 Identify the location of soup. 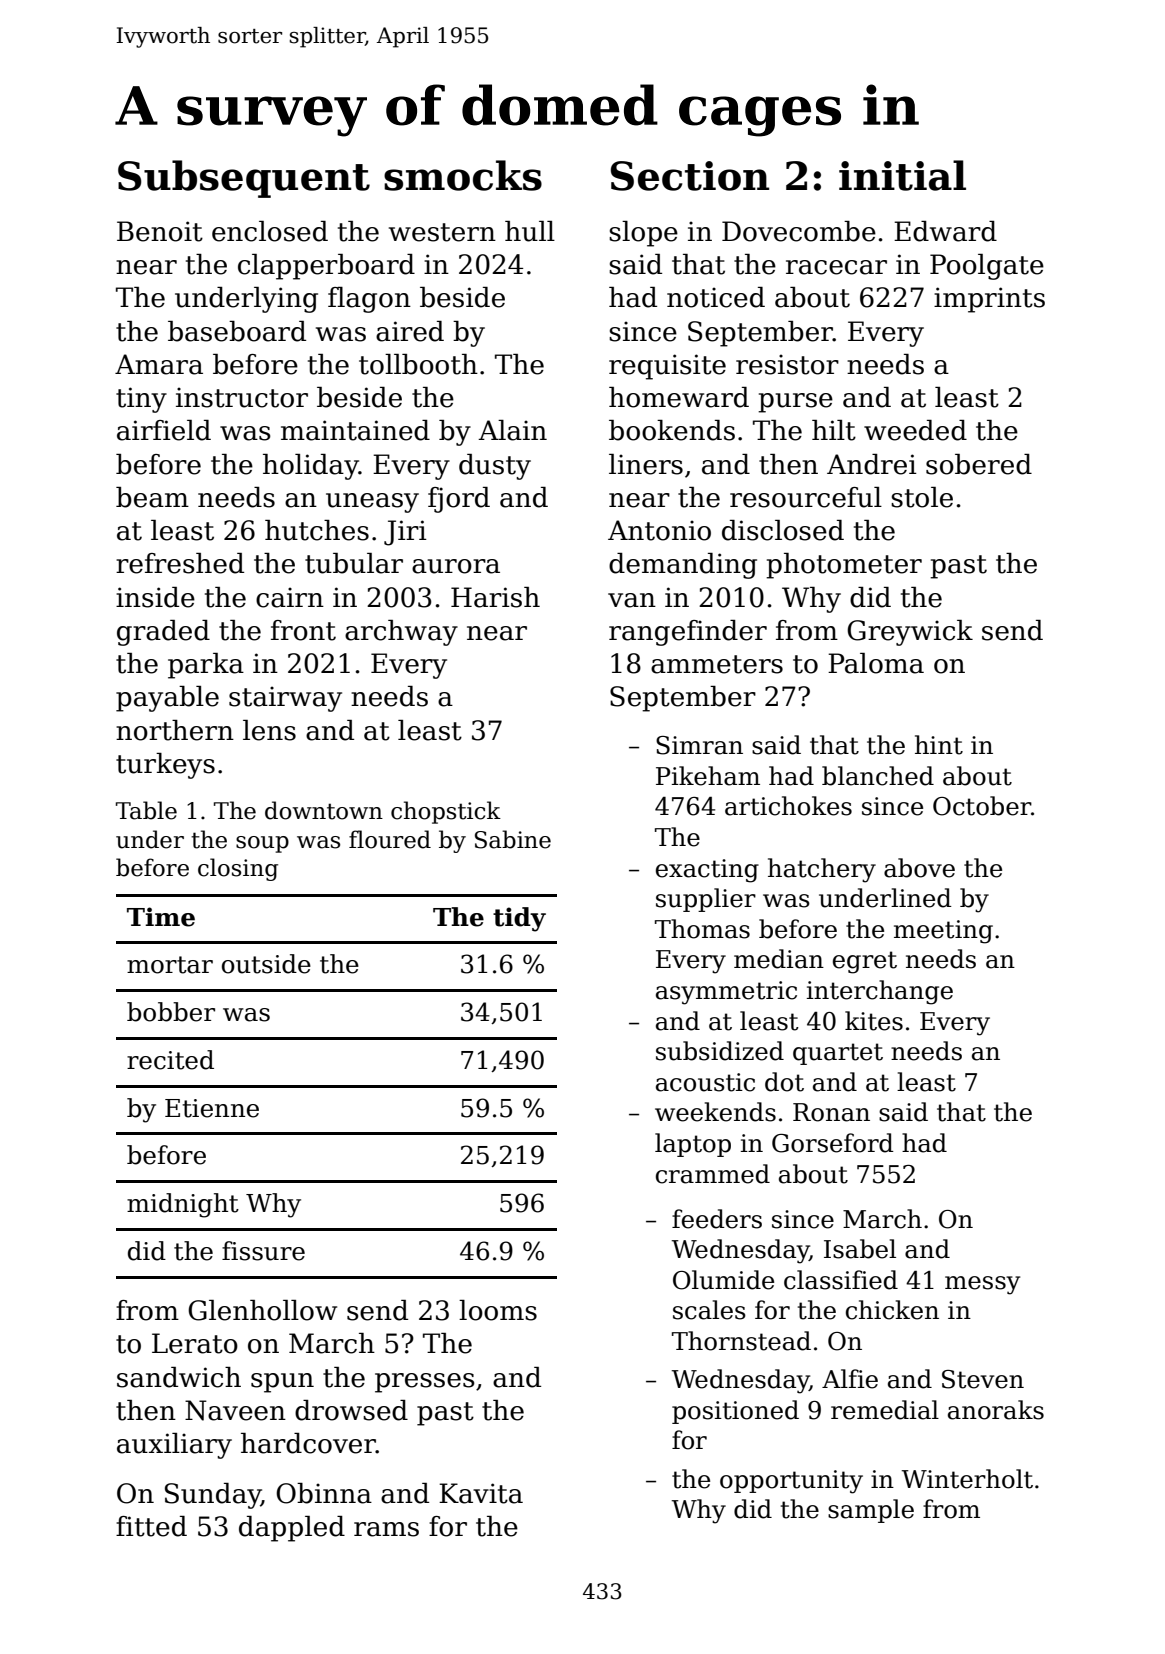
(262, 844).
